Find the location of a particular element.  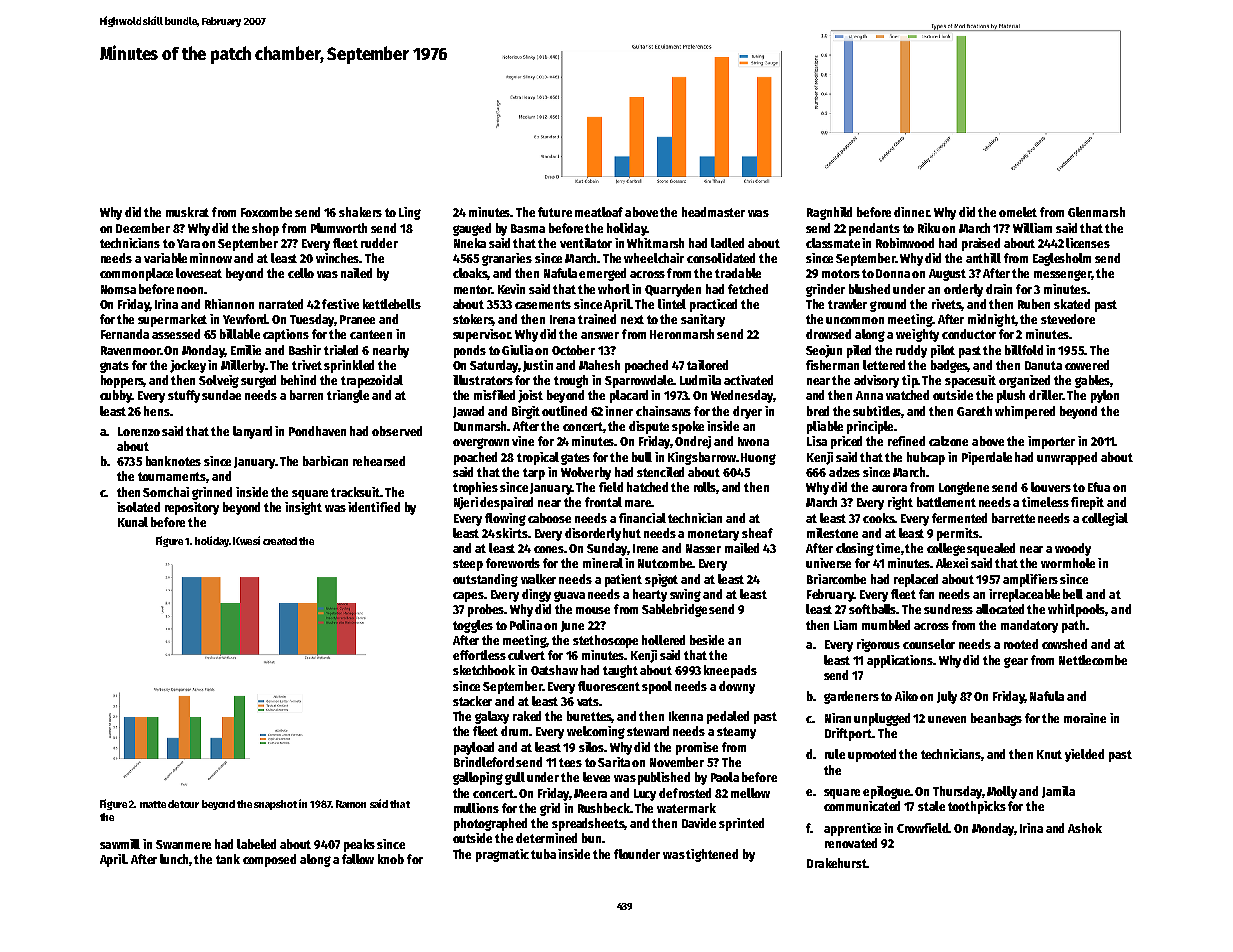

moraine is located at coordinates (1085, 718).
